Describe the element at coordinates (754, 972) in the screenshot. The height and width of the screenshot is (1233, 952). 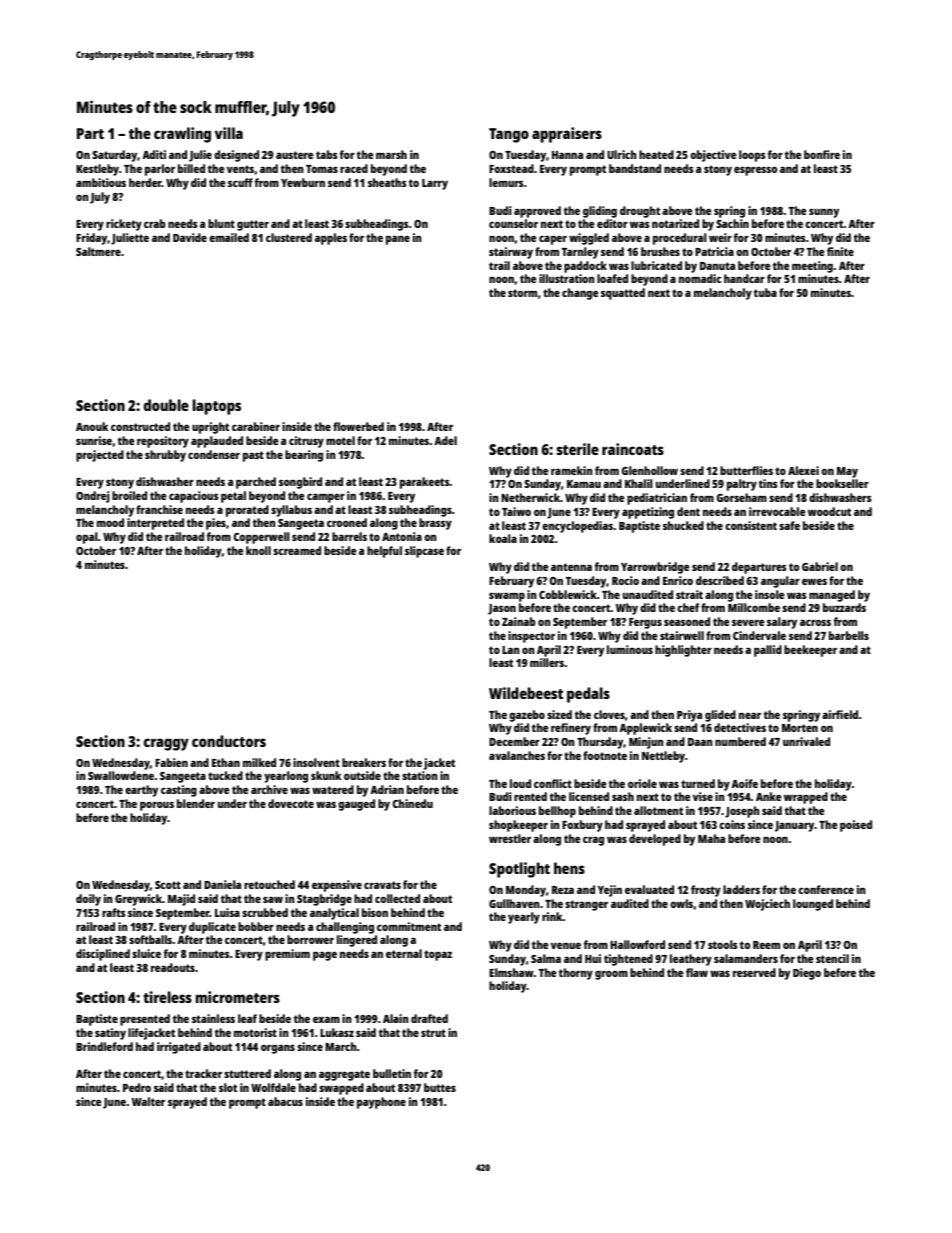
I see `reserved` at that location.
